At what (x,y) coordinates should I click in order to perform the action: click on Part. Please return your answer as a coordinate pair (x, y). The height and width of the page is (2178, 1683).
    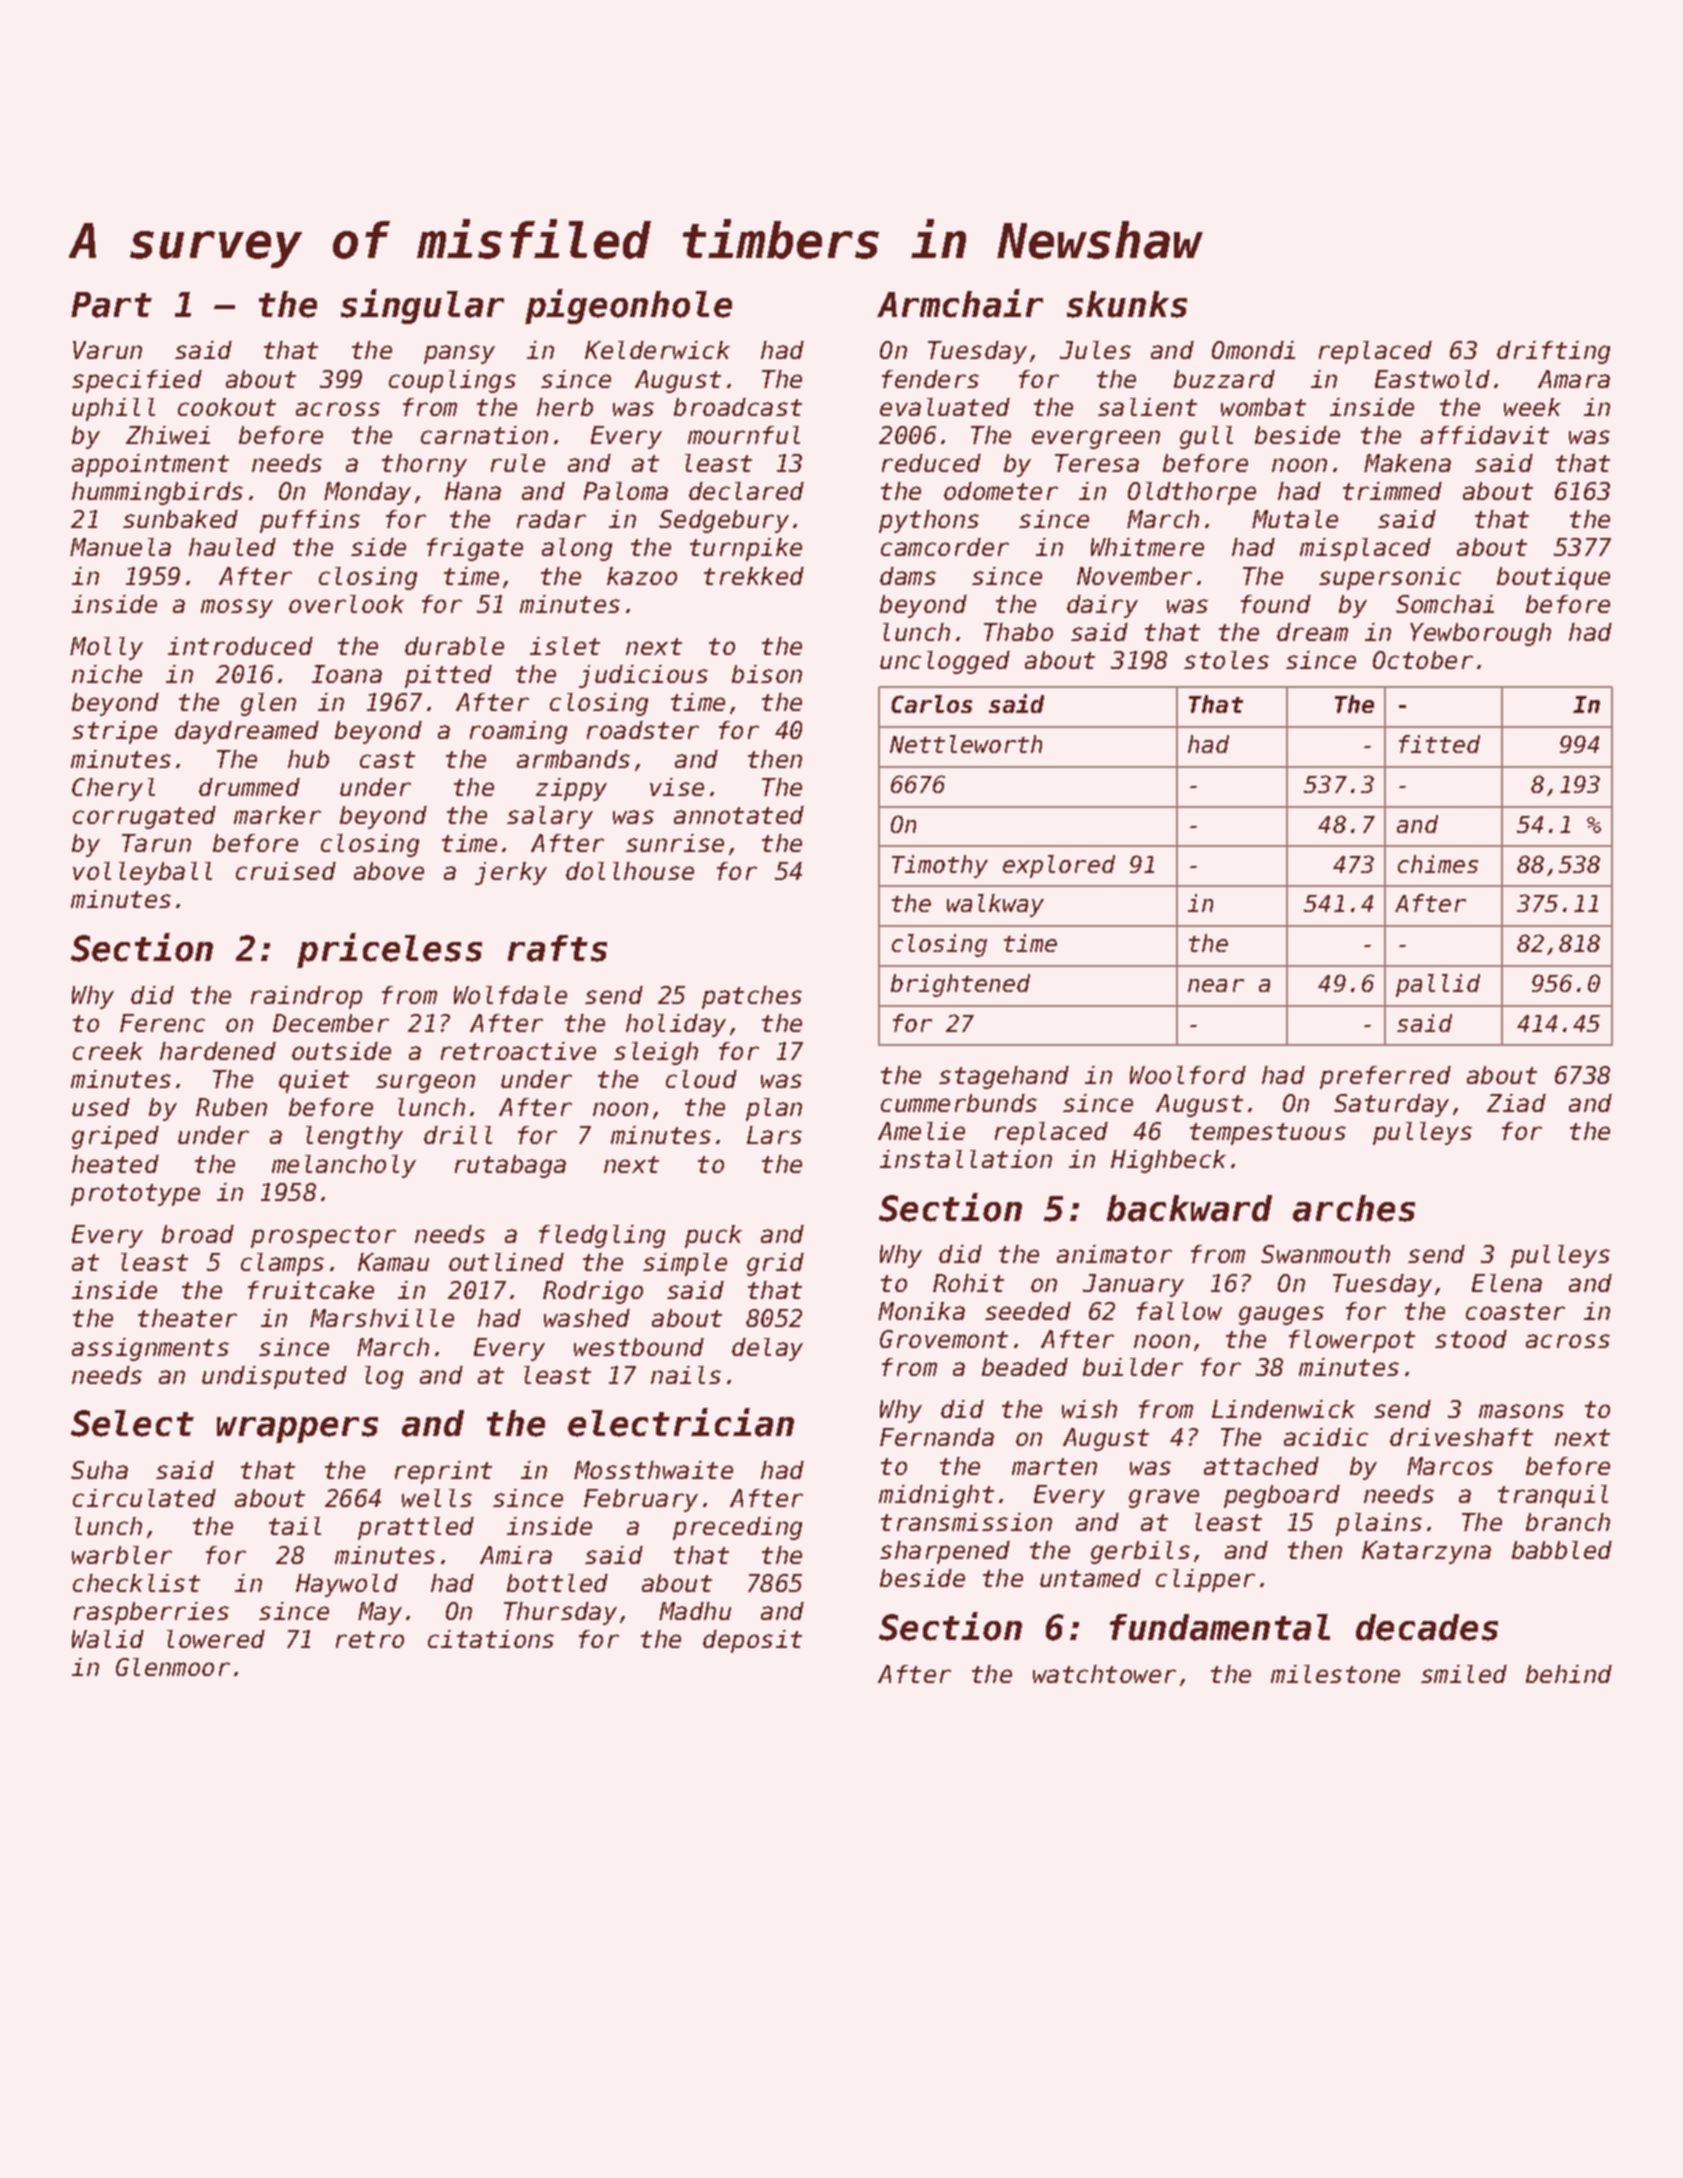
    Looking at the image, I should click on (111, 305).
